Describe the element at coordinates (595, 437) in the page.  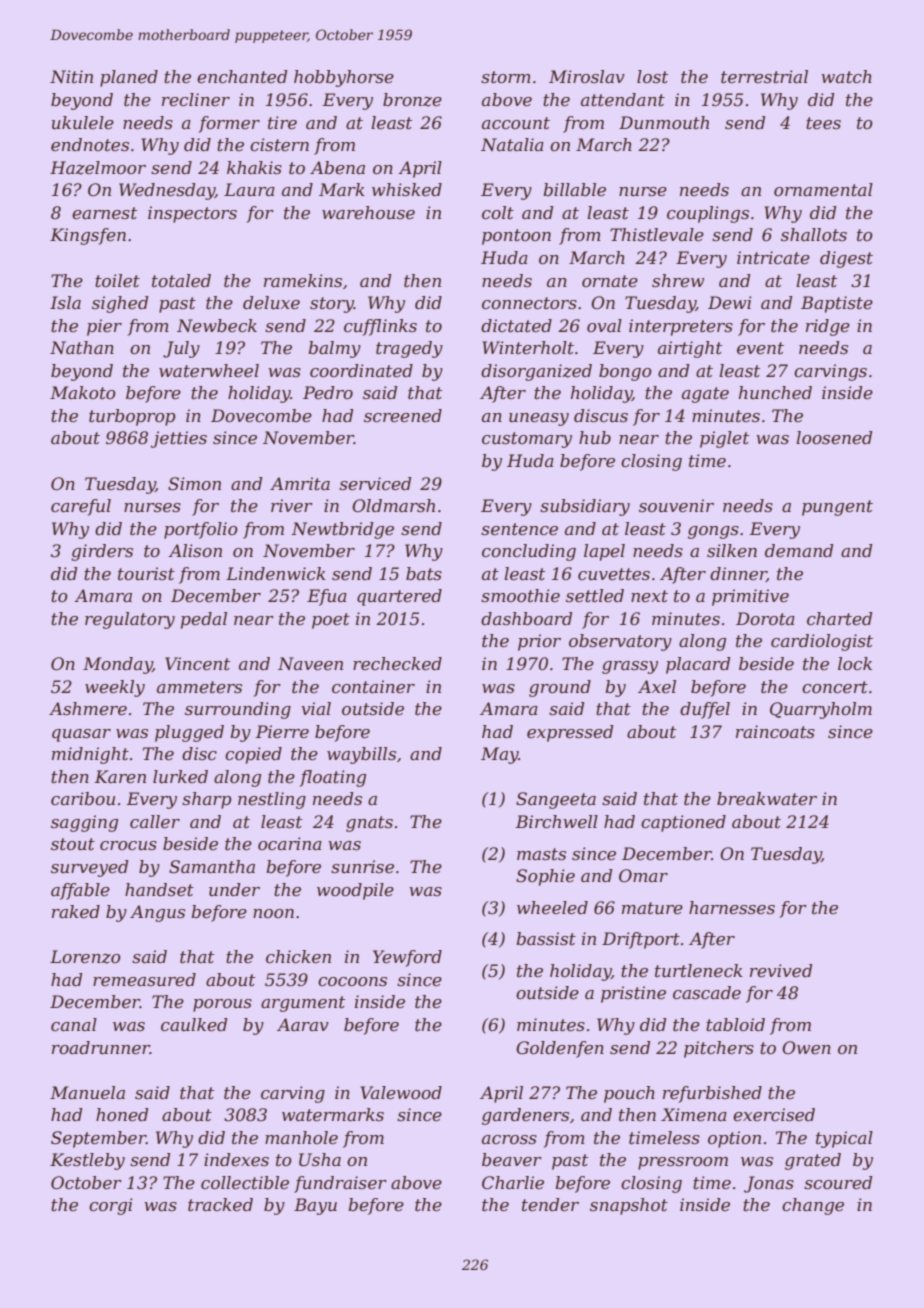
I see `hub` at that location.
